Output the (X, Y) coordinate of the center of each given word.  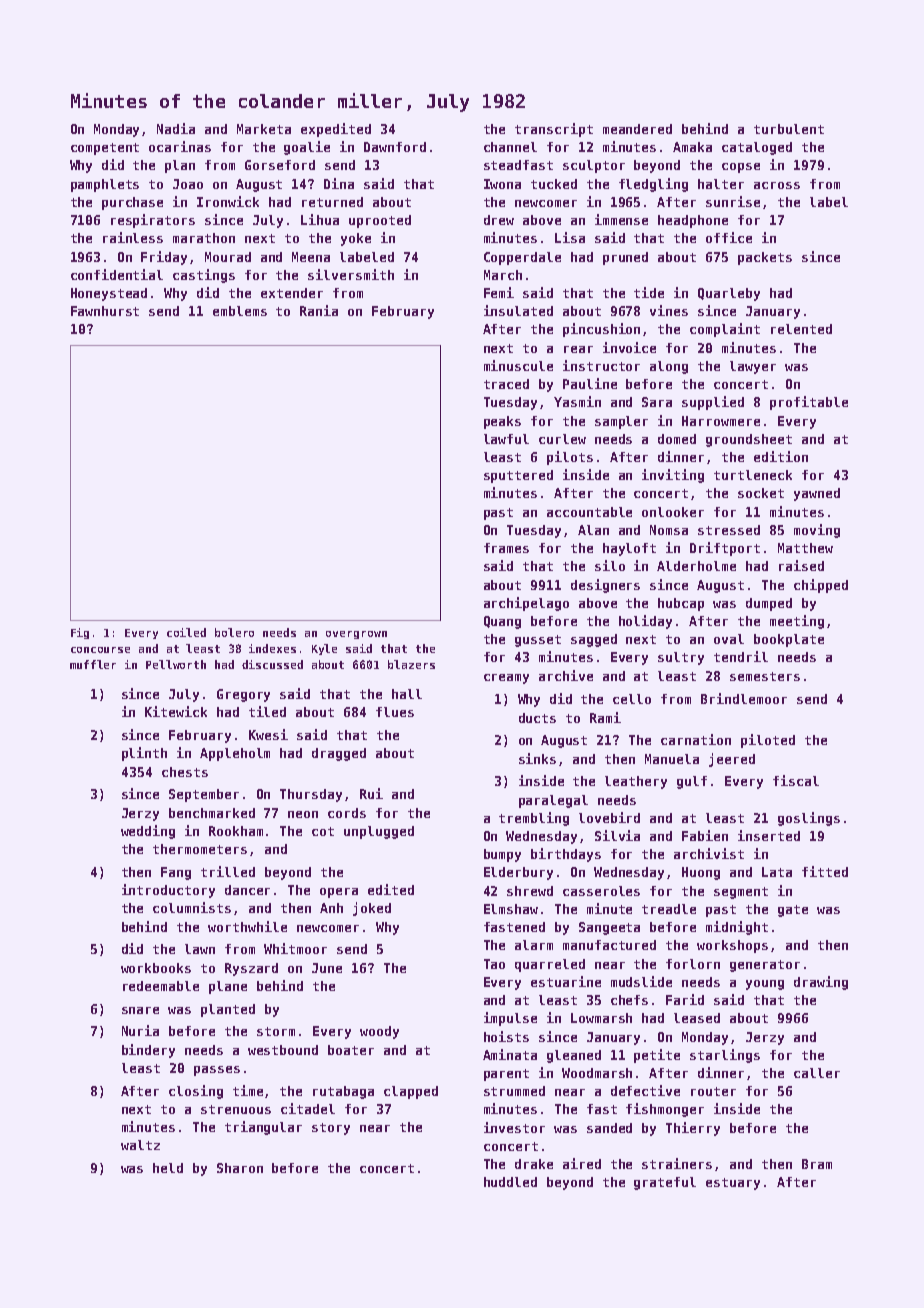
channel (510, 147)
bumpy (502, 855)
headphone (693, 221)
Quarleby (729, 294)
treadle (669, 909)
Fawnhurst (105, 311)
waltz (140, 1145)
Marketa (264, 129)
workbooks (156, 968)
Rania (319, 310)
